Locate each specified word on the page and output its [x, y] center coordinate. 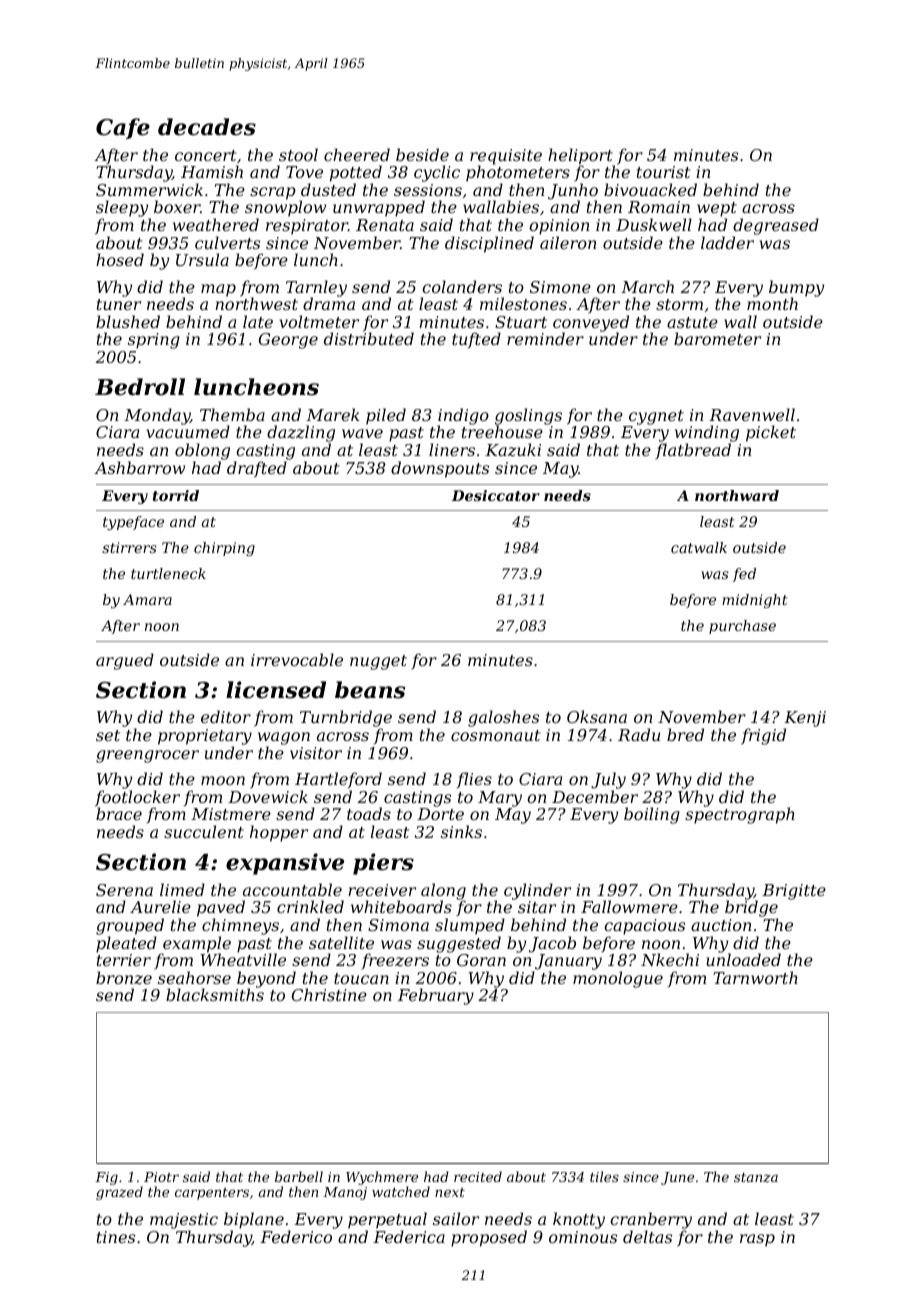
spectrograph [740, 816]
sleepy [122, 208]
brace [119, 814]
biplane [254, 1220]
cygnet [656, 417]
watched [401, 1191]
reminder [545, 338]
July [608, 780]
